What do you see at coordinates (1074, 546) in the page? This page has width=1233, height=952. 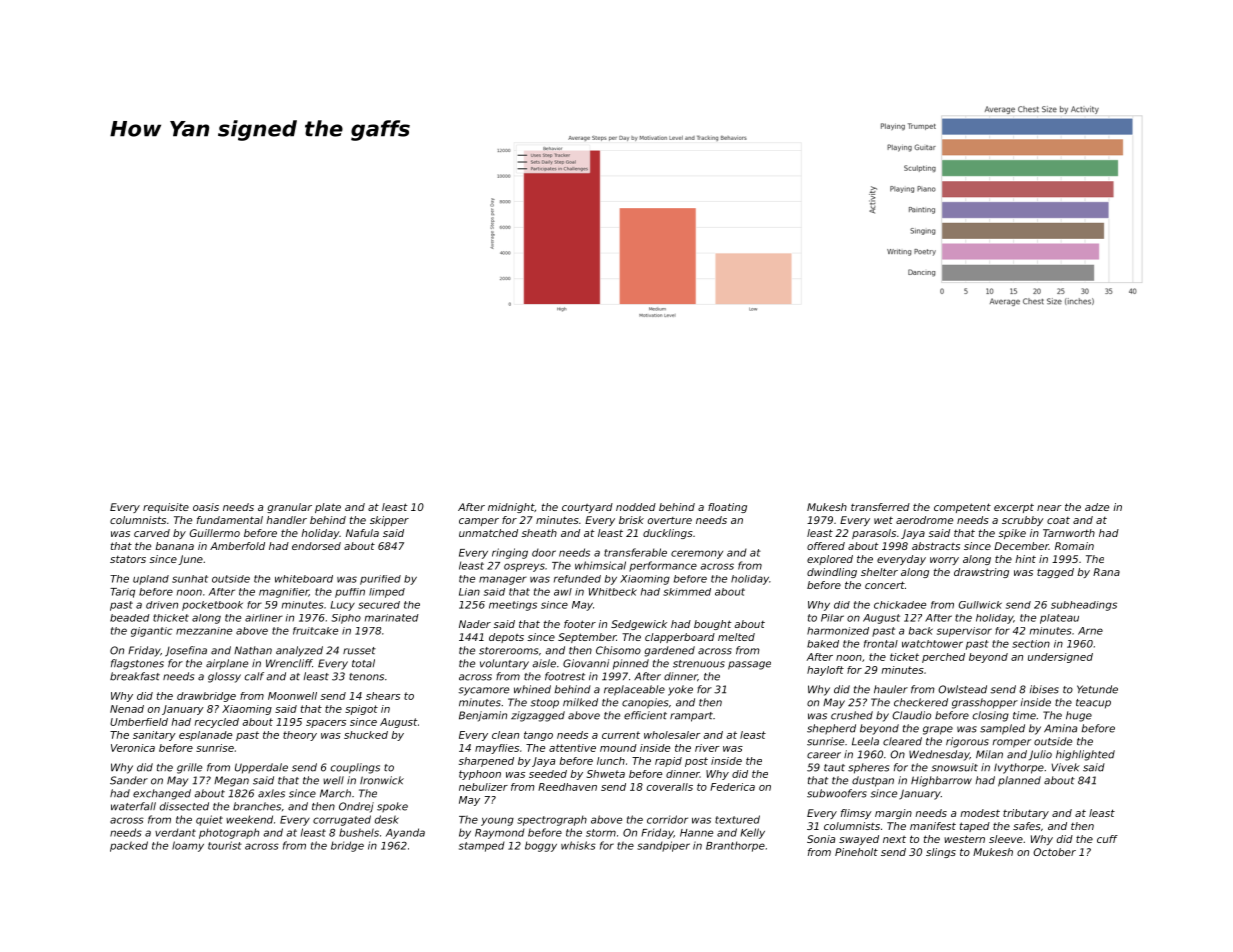 I see `Romain` at bounding box center [1074, 546].
